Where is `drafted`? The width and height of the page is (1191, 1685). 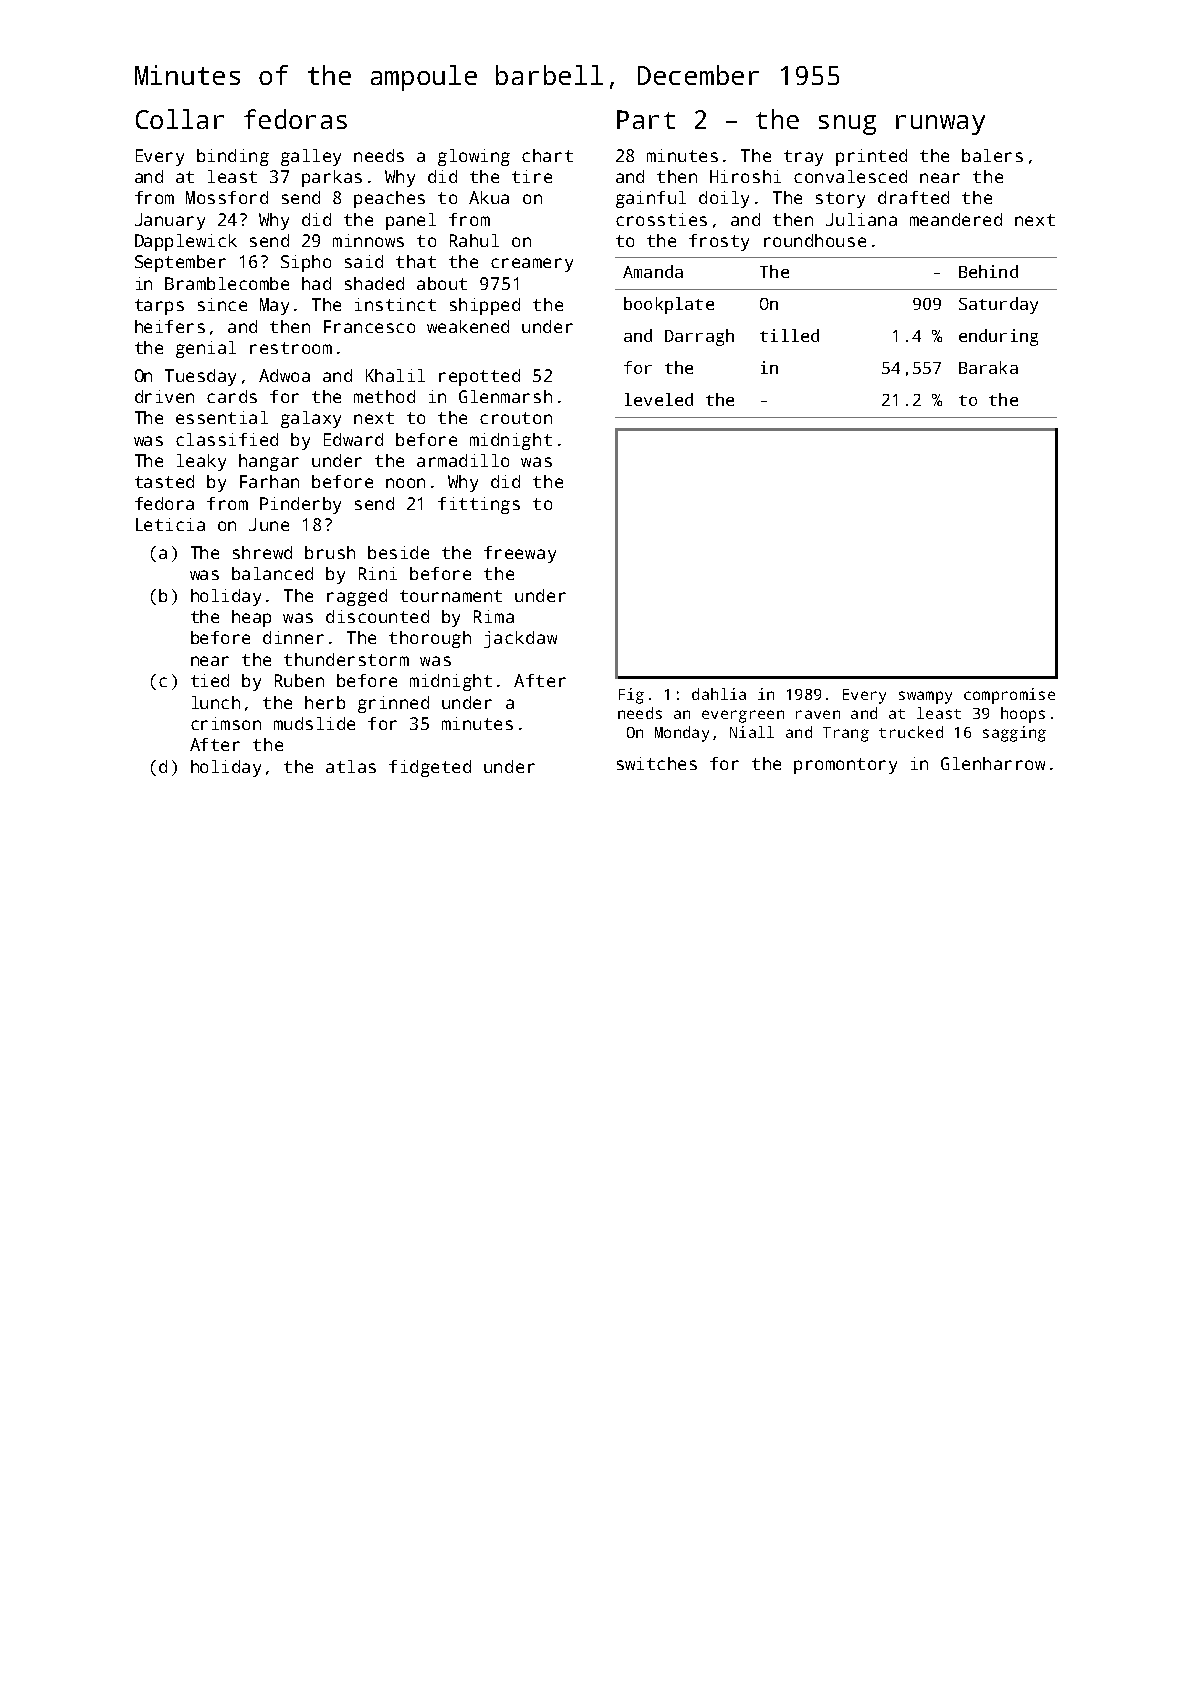 drafted is located at coordinates (913, 197).
